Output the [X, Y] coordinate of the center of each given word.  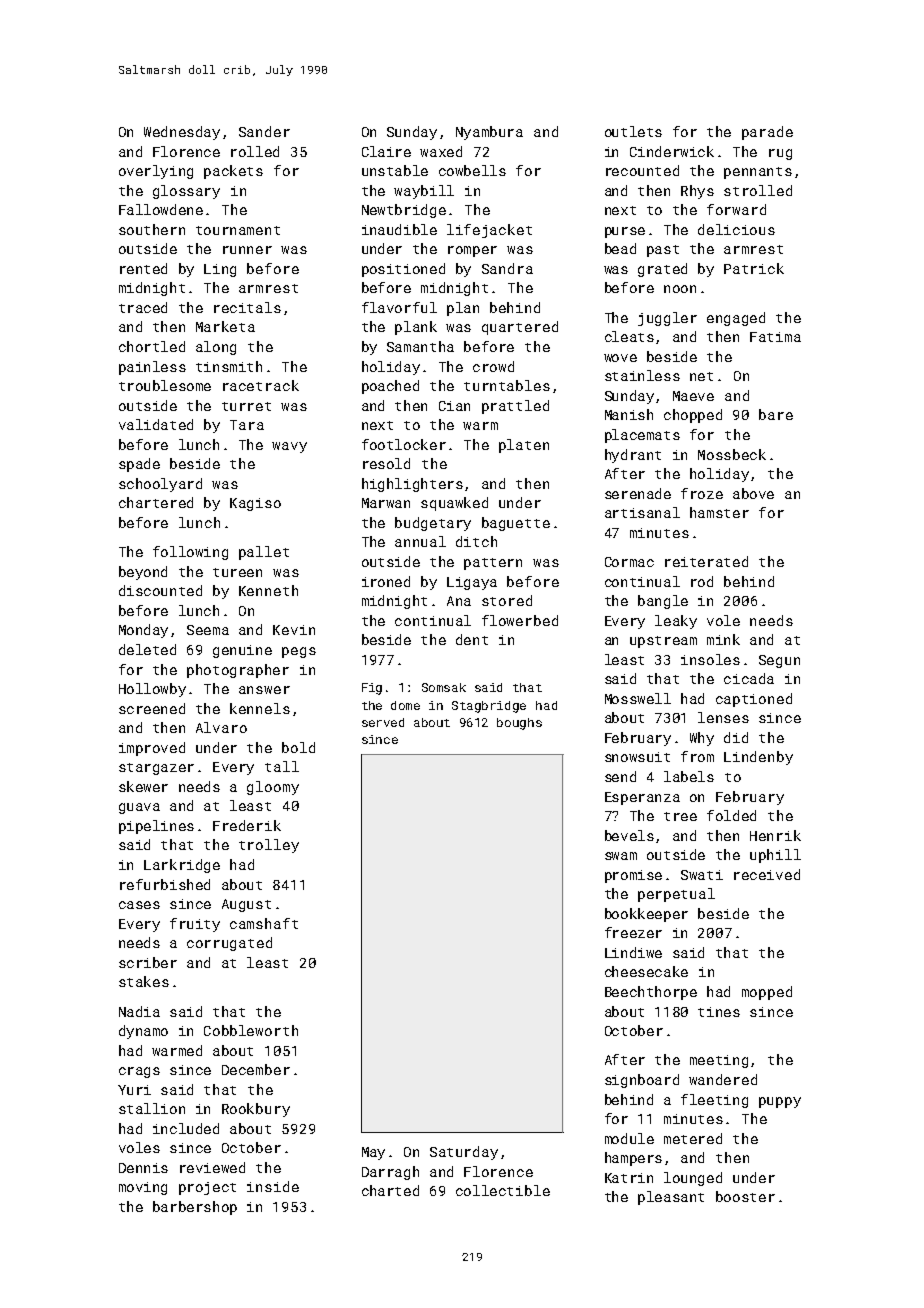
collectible [503, 1190]
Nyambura [489, 133]
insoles [710, 659]
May [373, 1153]
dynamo [143, 1032]
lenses [723, 717]
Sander [264, 131]
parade [767, 133]
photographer [238, 671]
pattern [493, 564]
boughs [519, 724]
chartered [156, 502]
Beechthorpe [651, 993]
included [186, 1128]
